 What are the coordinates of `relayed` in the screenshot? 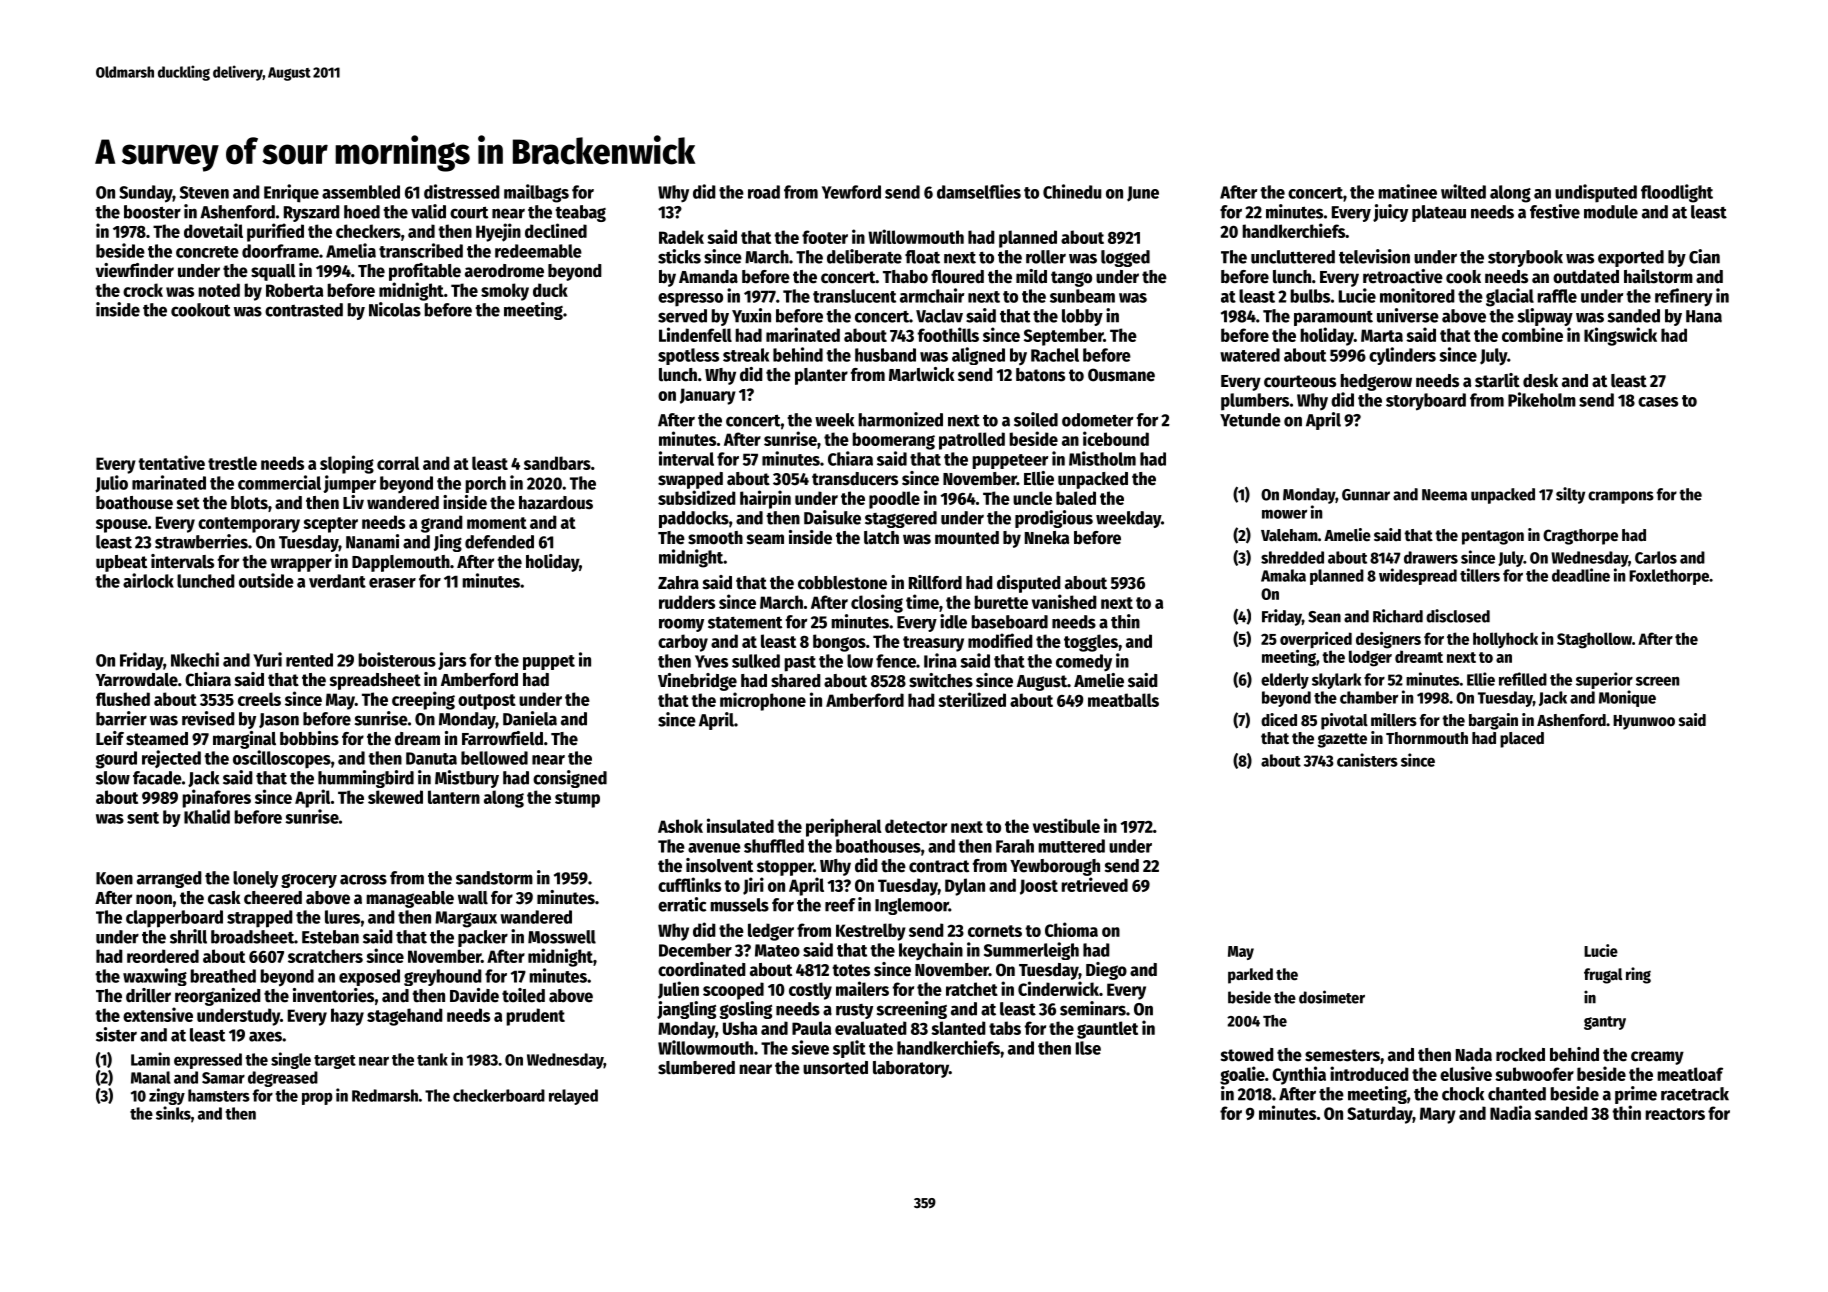 It's located at (573, 1097).
